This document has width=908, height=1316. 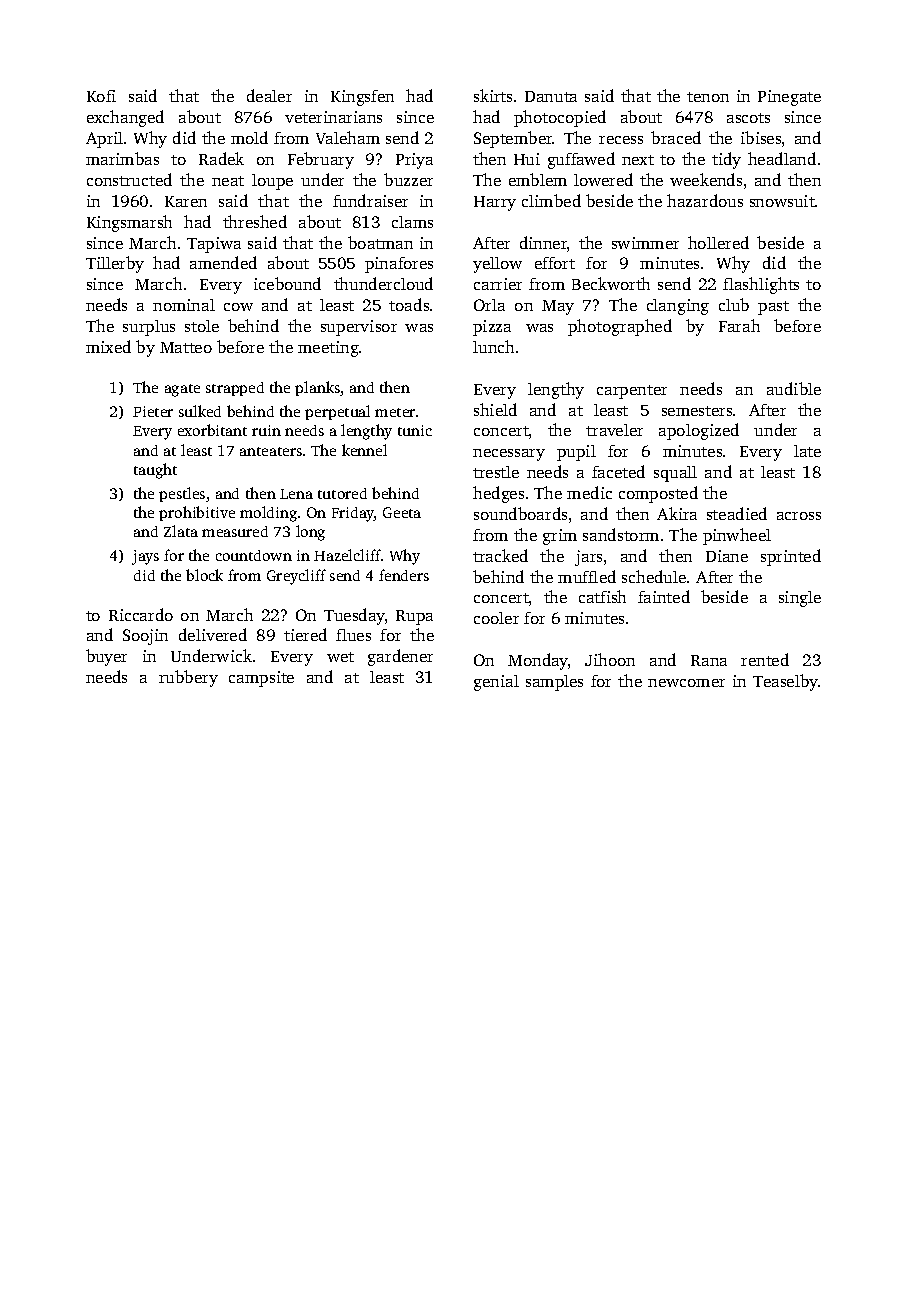 I want to click on amended, so click(x=223, y=262).
